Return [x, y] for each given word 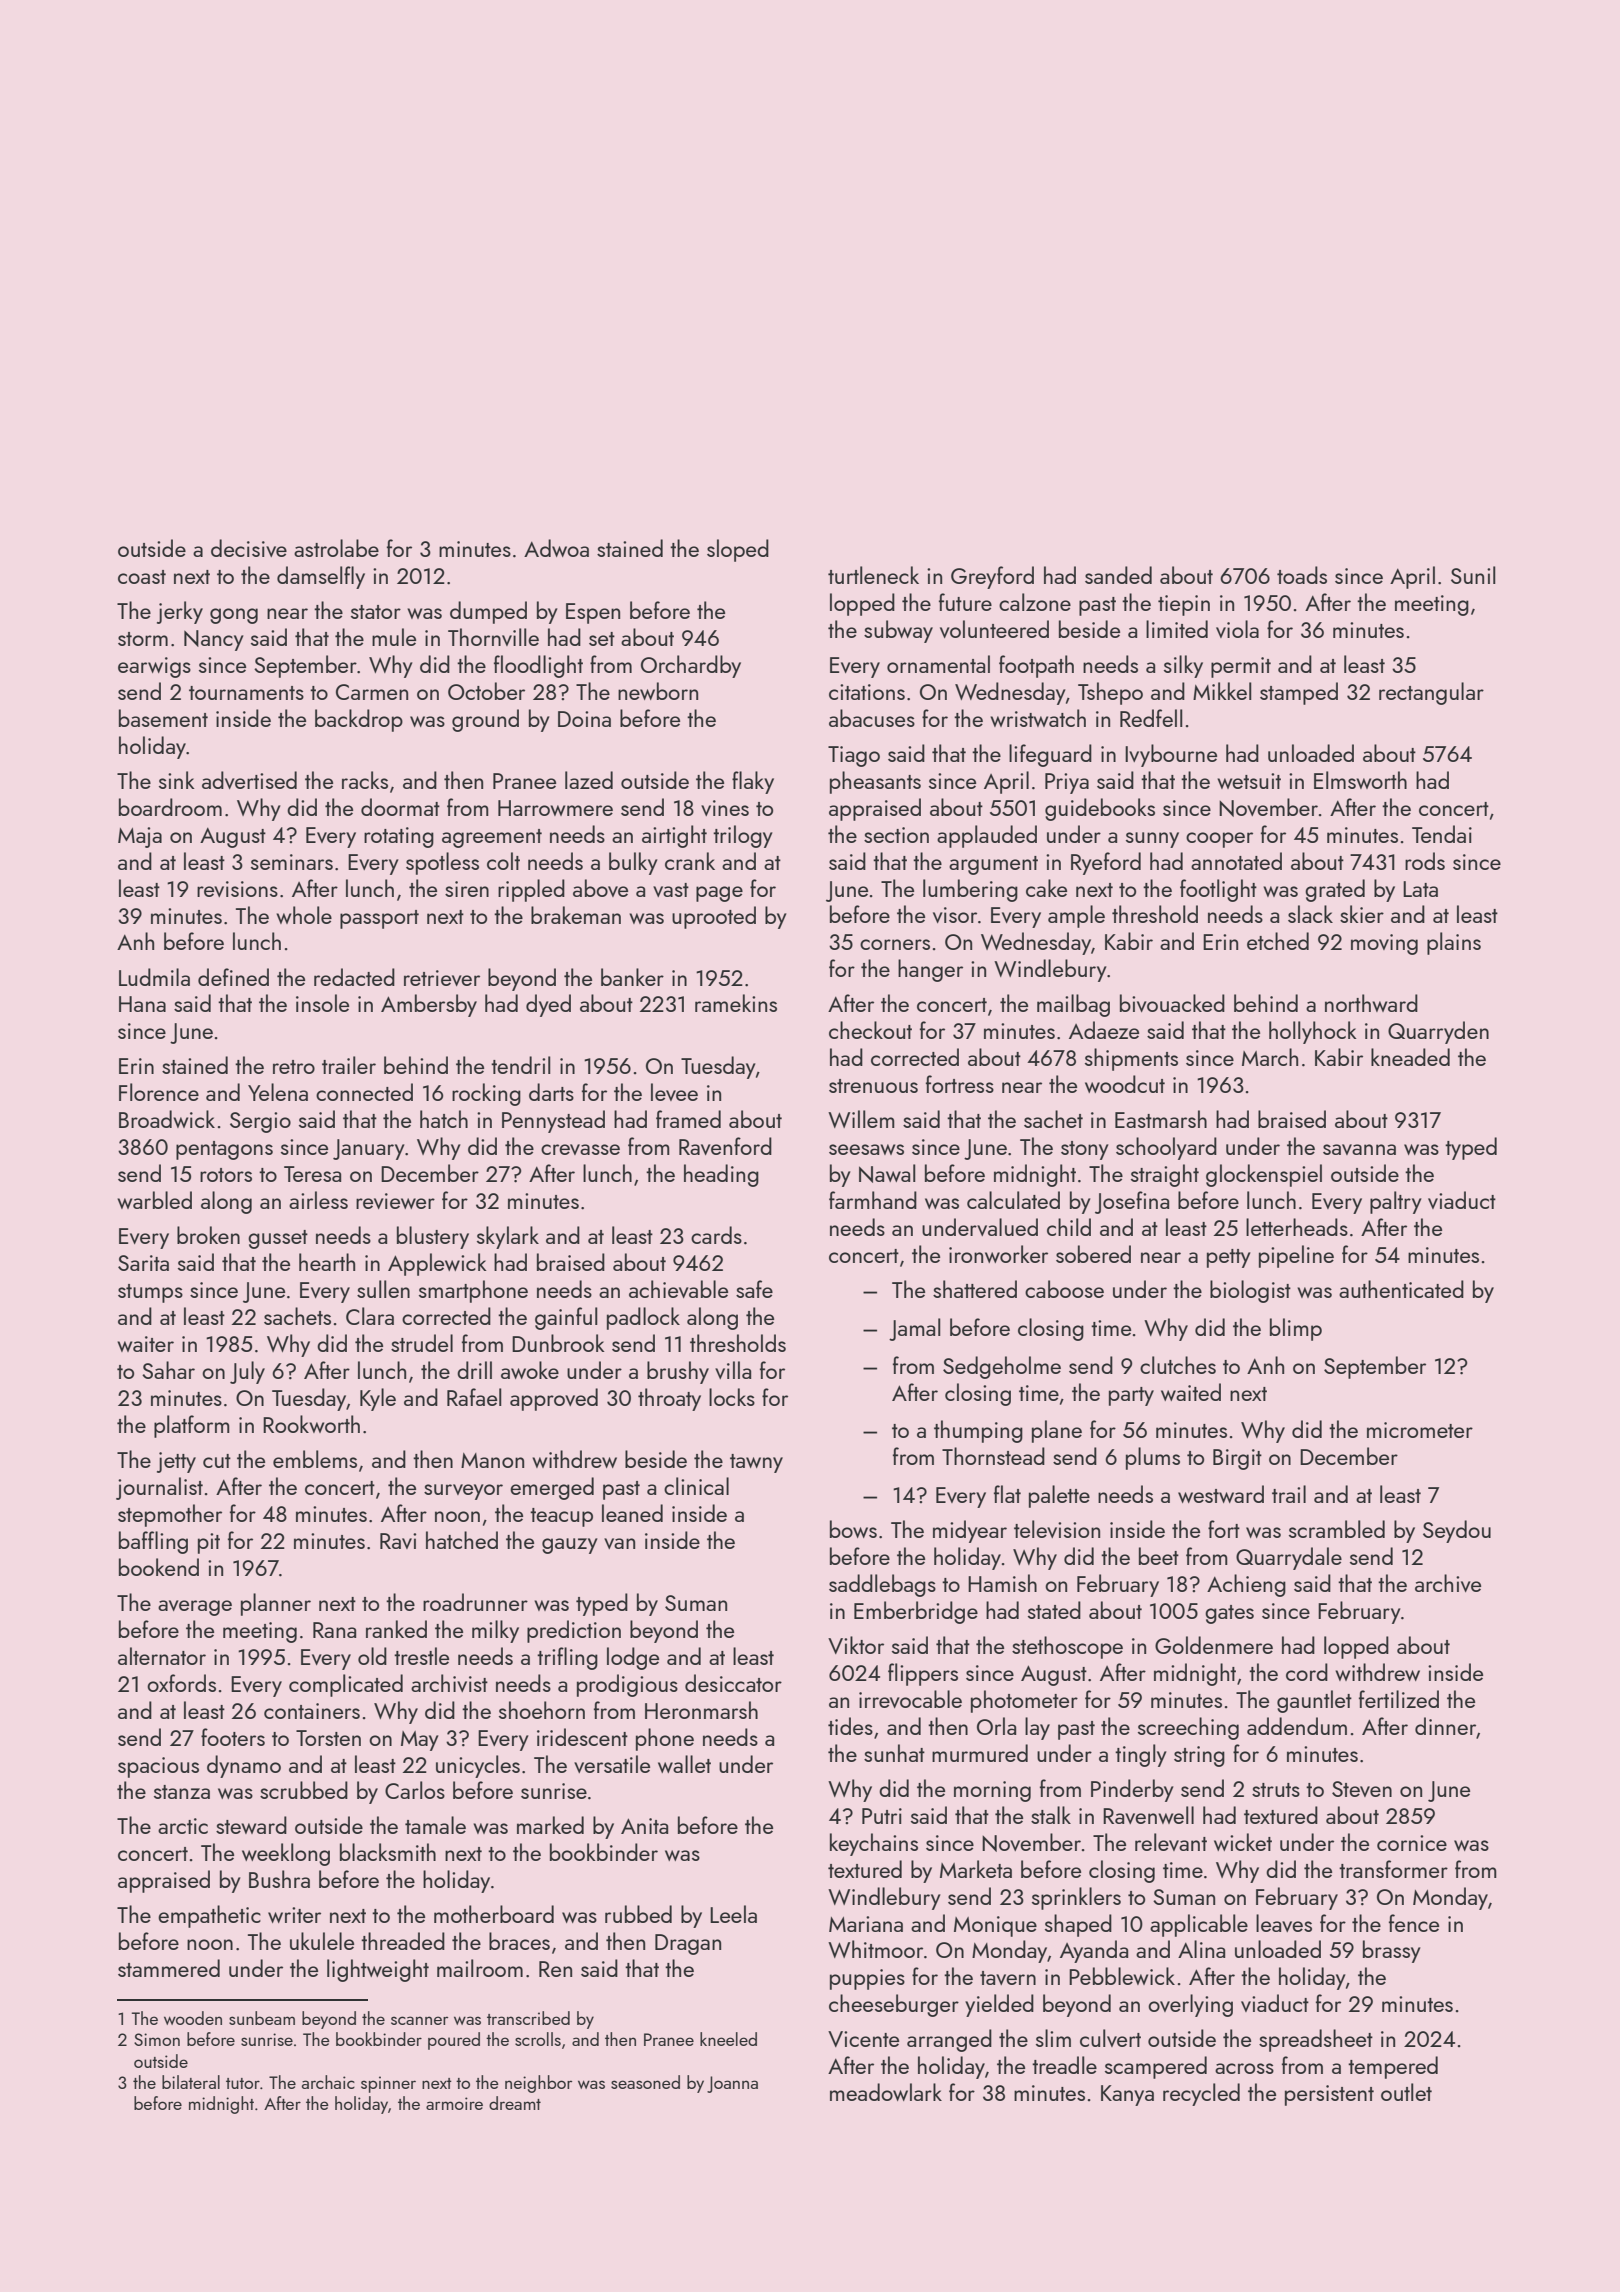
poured [454, 2041]
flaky [753, 782]
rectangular [1431, 693]
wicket [1243, 1842]
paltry [1396, 1202]
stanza [182, 1792]
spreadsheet [1316, 2040]
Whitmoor [875, 1949]
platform [192, 1426]
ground [485, 720]
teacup [561, 1517]
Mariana [866, 1924]
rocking [486, 1094]
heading [721, 1175]
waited [1191, 1392]
